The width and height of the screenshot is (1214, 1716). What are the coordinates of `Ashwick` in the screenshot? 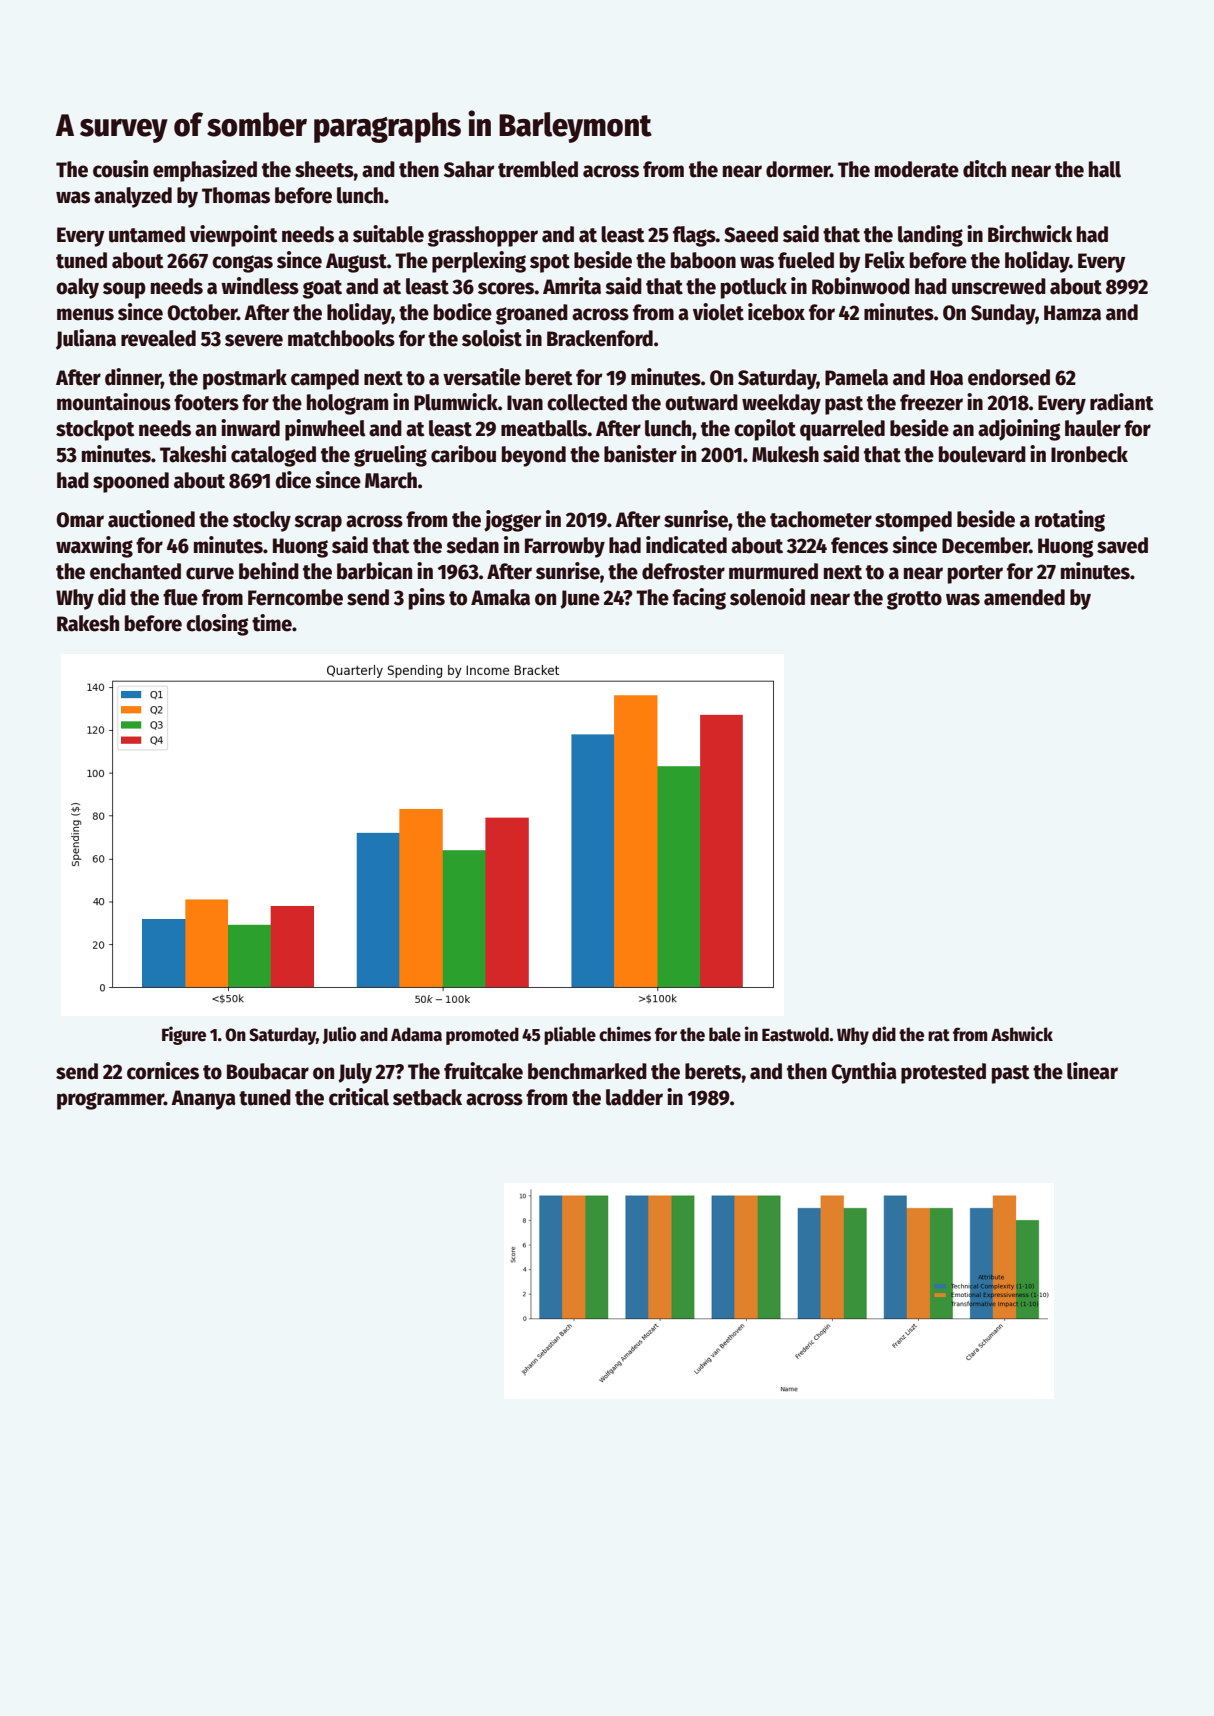 It's located at (1022, 1034).
